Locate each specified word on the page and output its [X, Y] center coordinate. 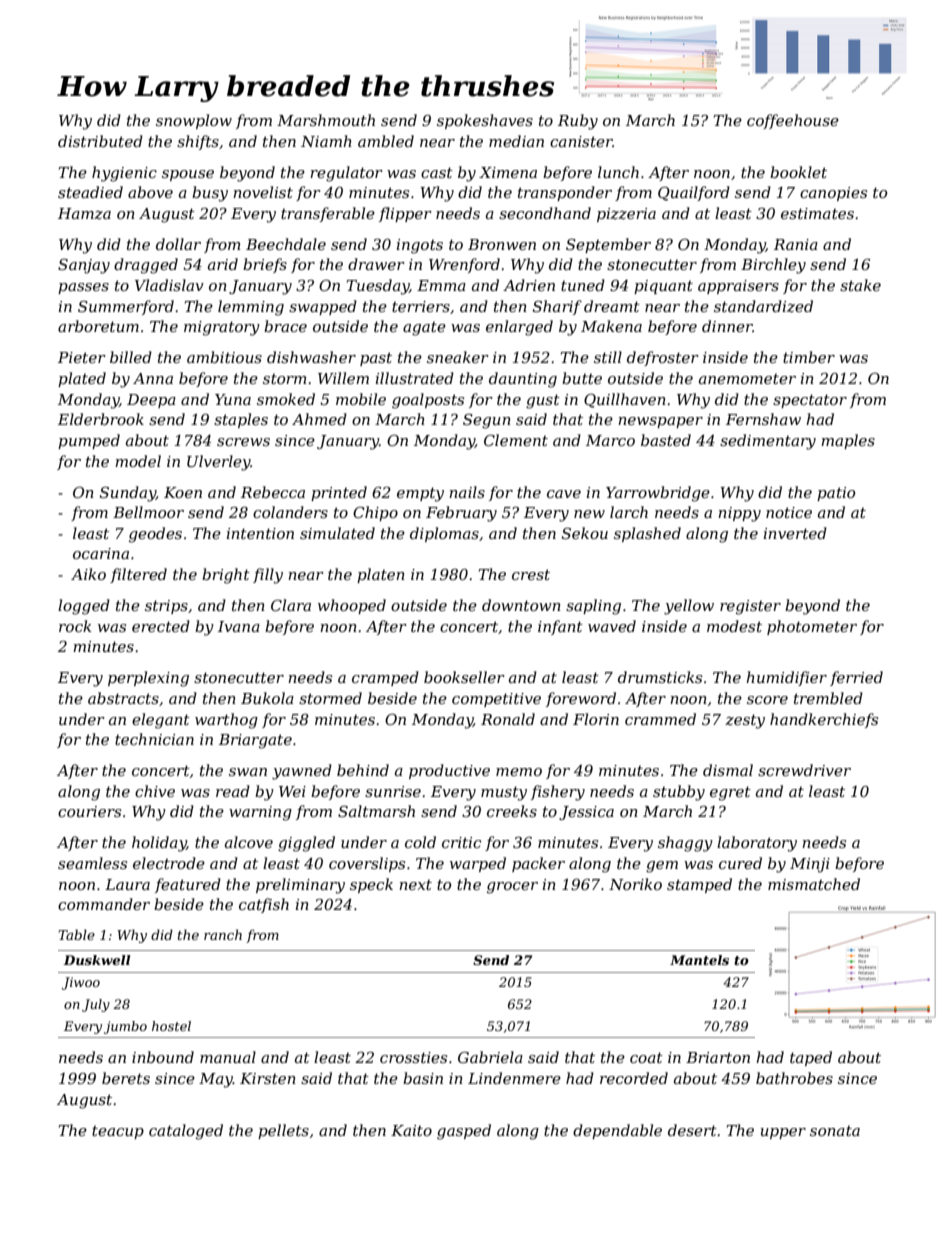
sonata [835, 1130]
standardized [763, 306]
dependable [617, 1131]
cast [437, 172]
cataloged [186, 1132]
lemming [251, 308]
